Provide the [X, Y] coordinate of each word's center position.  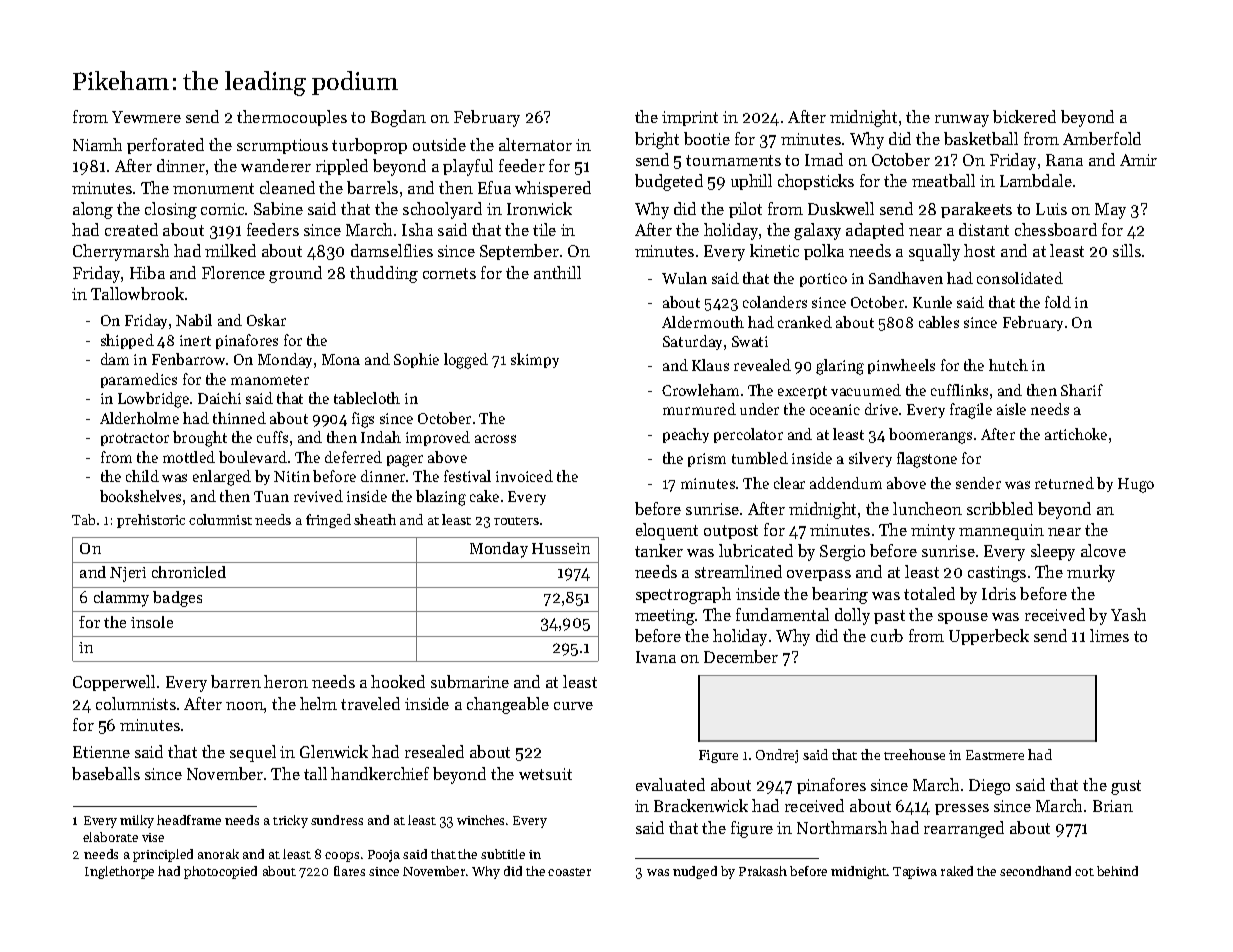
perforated [165, 146]
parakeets [976, 210]
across [495, 439]
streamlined [738, 571]
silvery [870, 459]
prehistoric [151, 521]
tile [544, 229]
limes [1109, 635]
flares [349, 871]
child [142, 476]
